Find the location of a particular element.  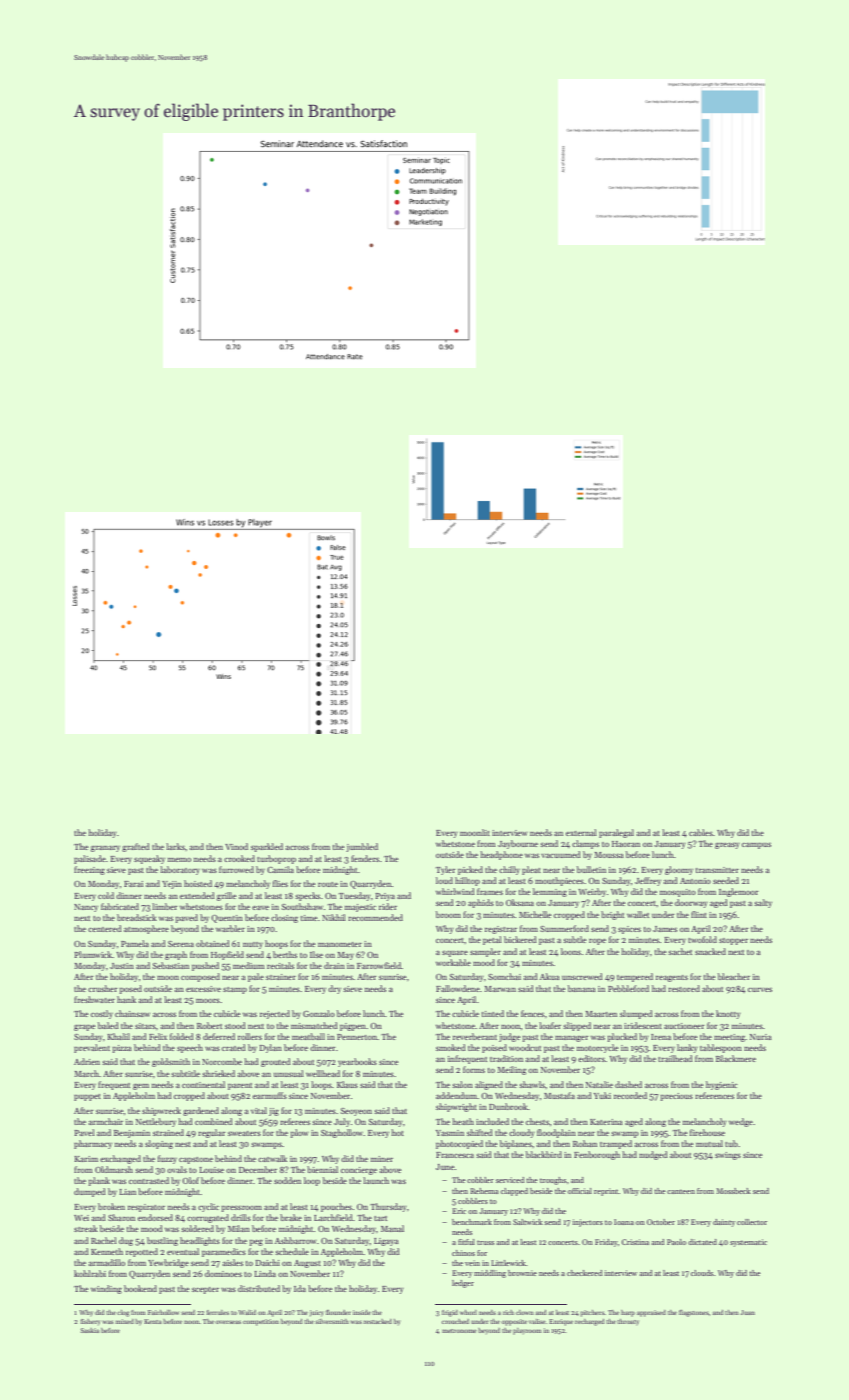

scepter is located at coordinates (205, 1290).
